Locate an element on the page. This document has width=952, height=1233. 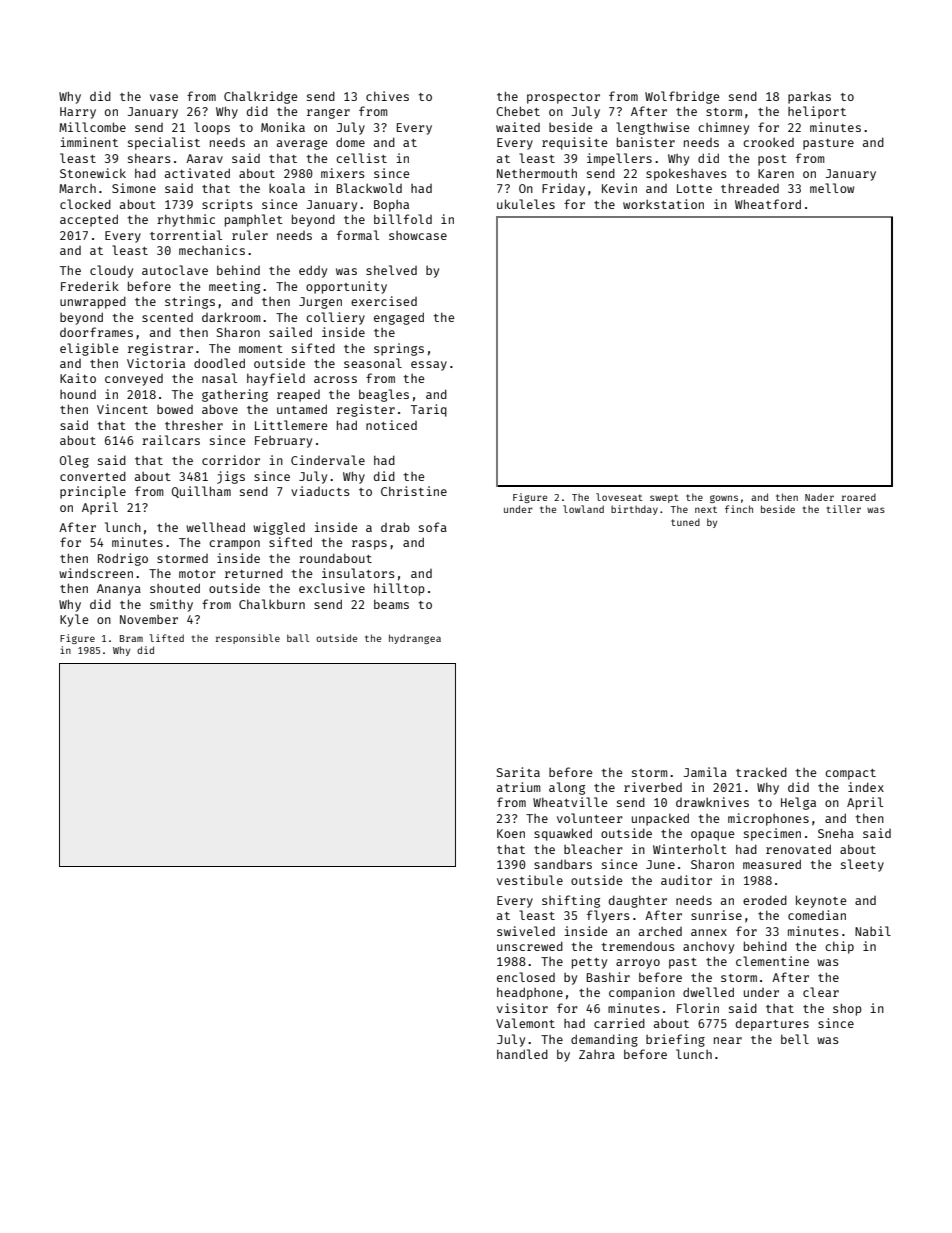
parkas is located at coordinates (809, 97).
